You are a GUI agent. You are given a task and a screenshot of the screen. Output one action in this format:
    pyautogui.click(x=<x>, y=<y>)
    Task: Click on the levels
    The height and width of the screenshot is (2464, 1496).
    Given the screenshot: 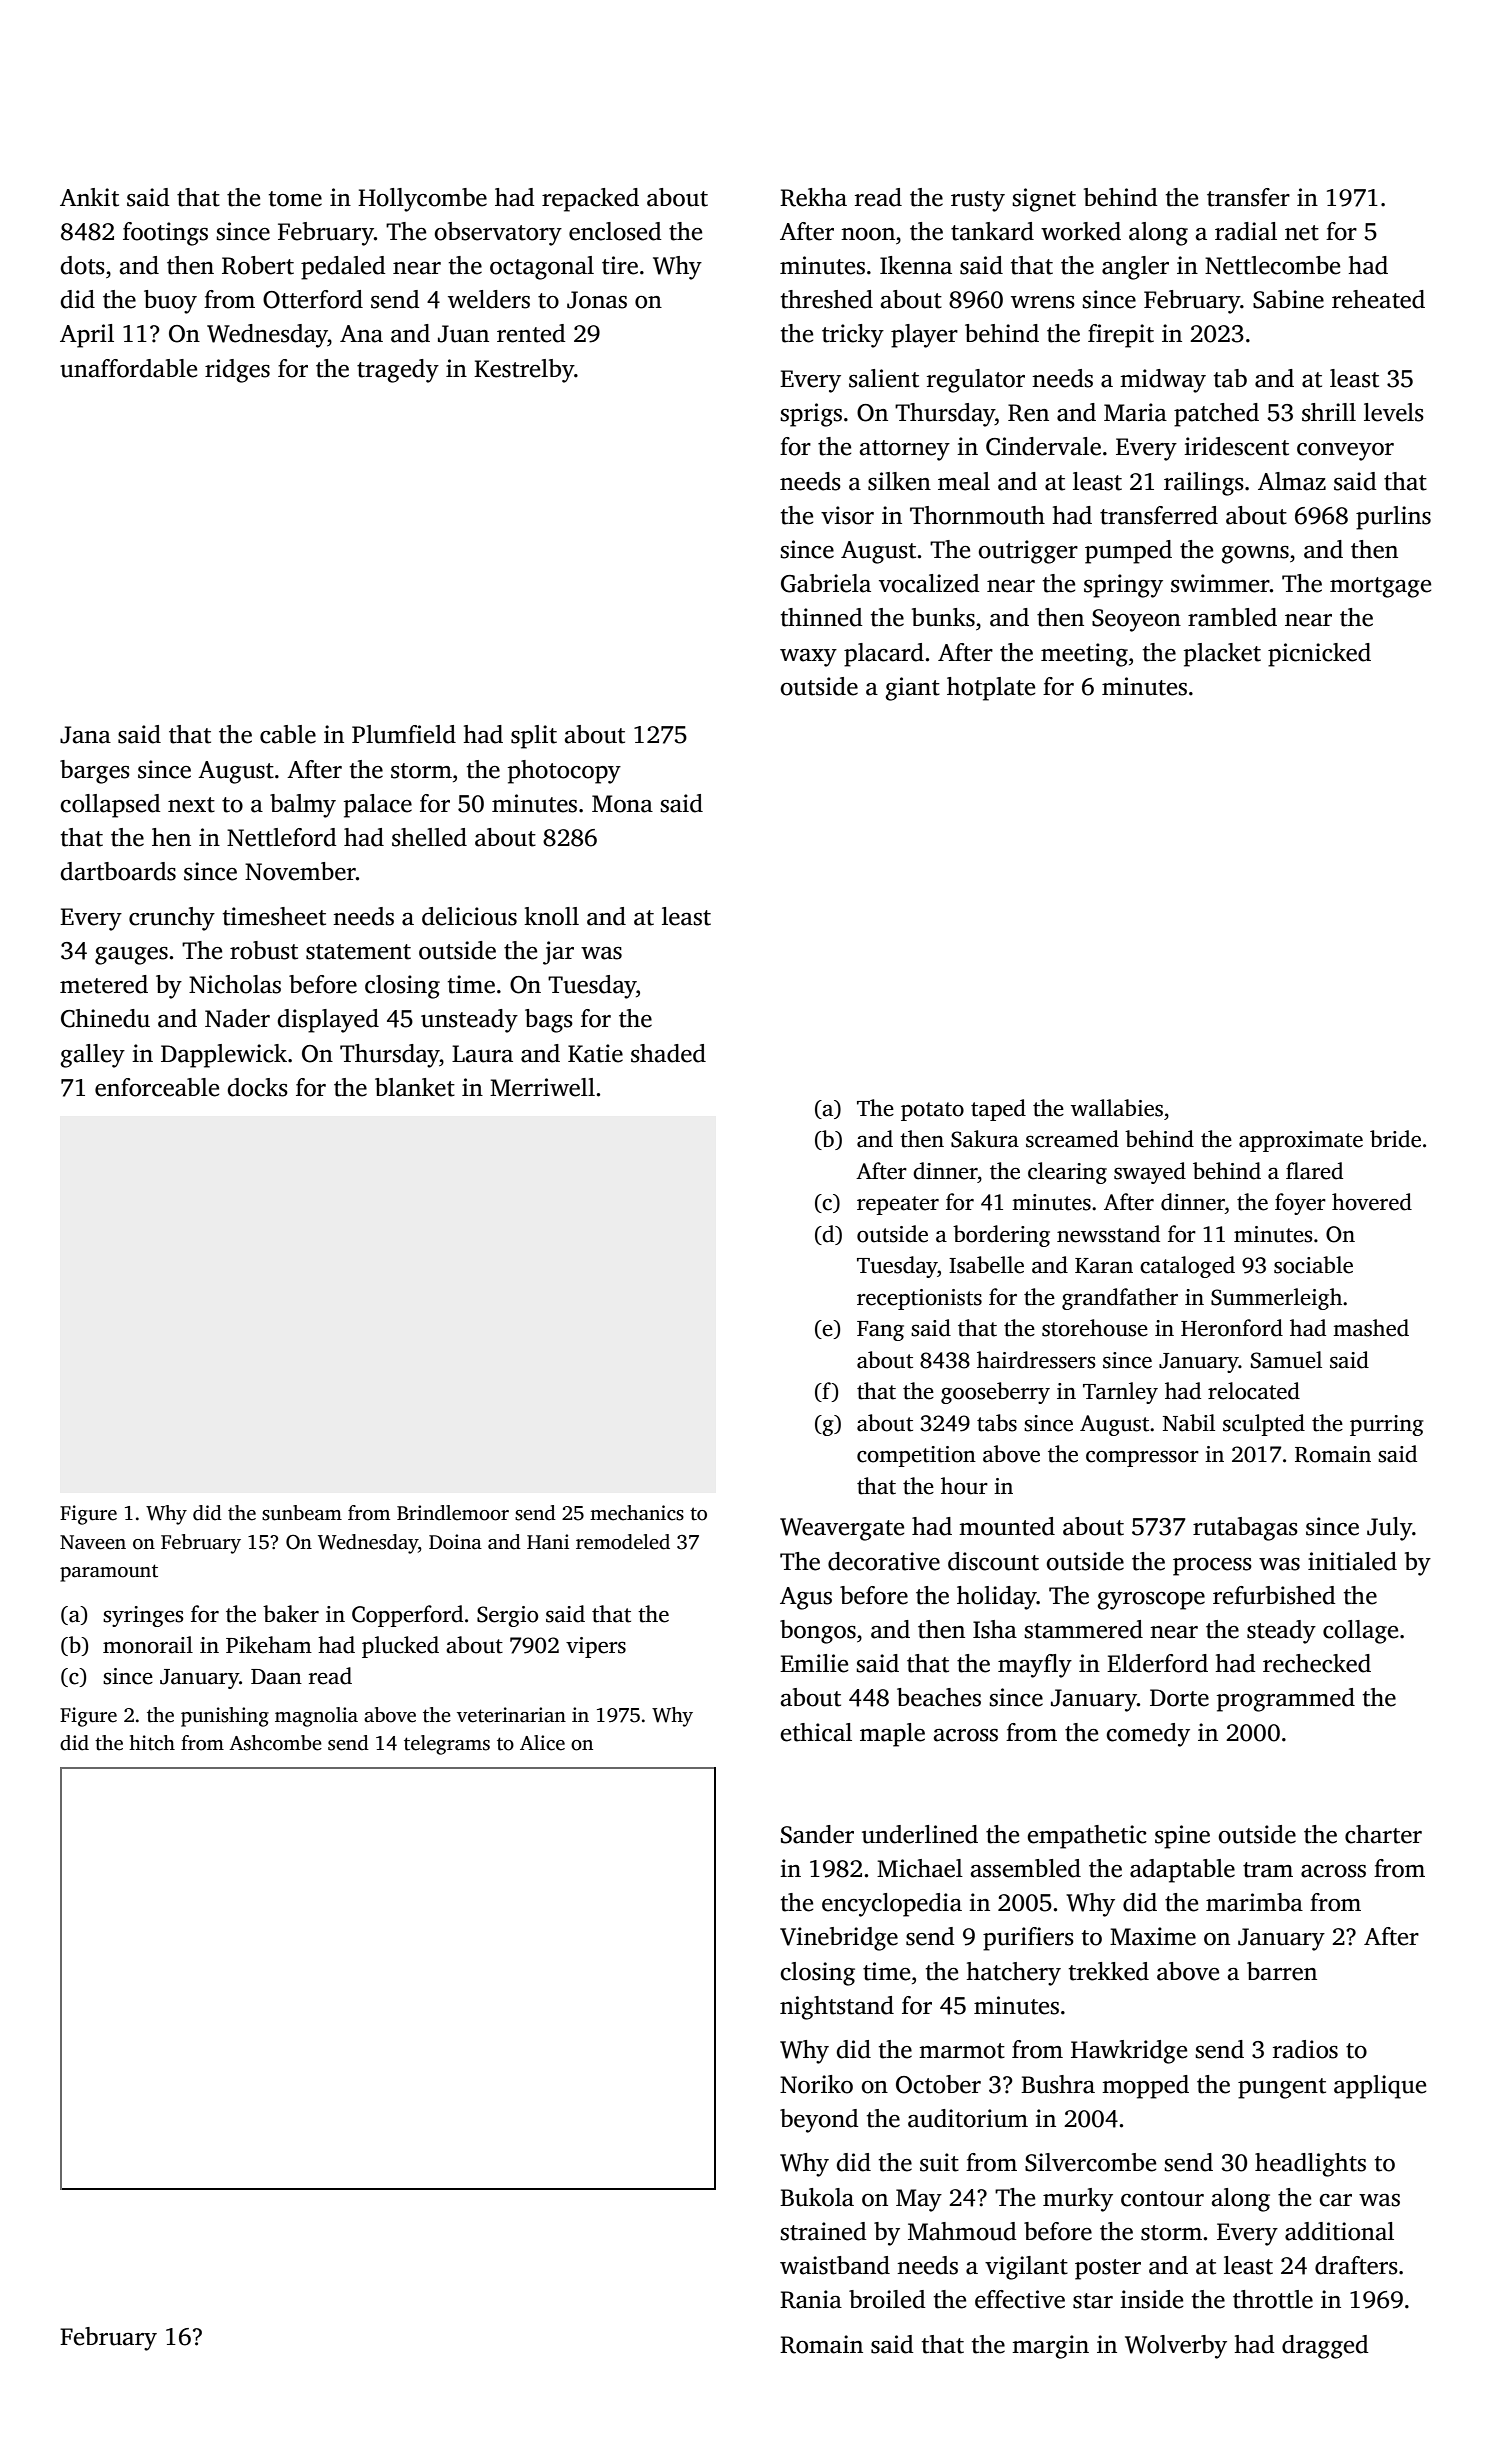 What is the action you would take?
    pyautogui.click(x=1394, y=412)
